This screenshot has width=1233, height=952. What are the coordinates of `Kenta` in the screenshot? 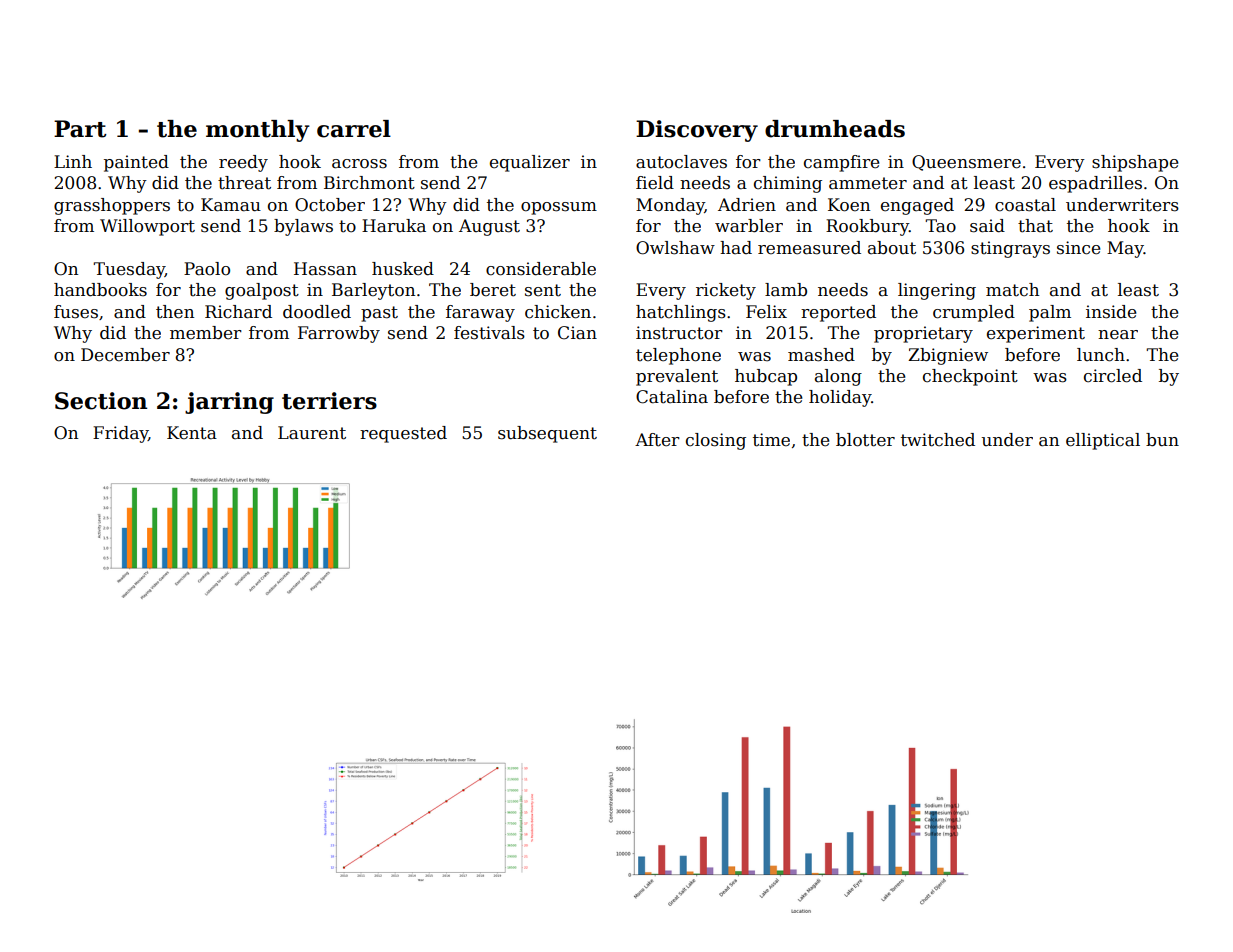 It's located at (192, 433).
